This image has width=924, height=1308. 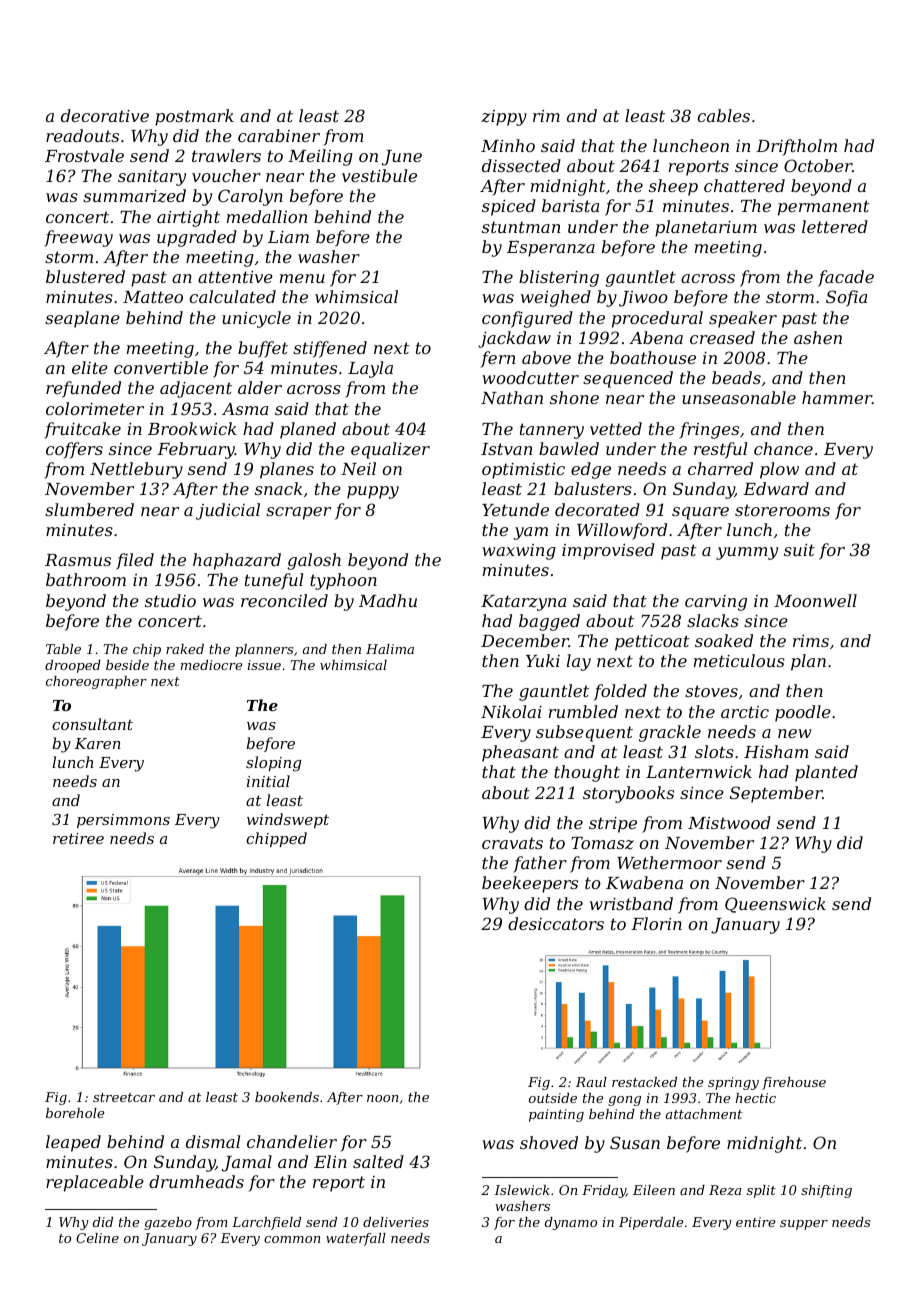 What do you see at coordinates (591, 1082) in the image?
I see `Raul` at bounding box center [591, 1082].
